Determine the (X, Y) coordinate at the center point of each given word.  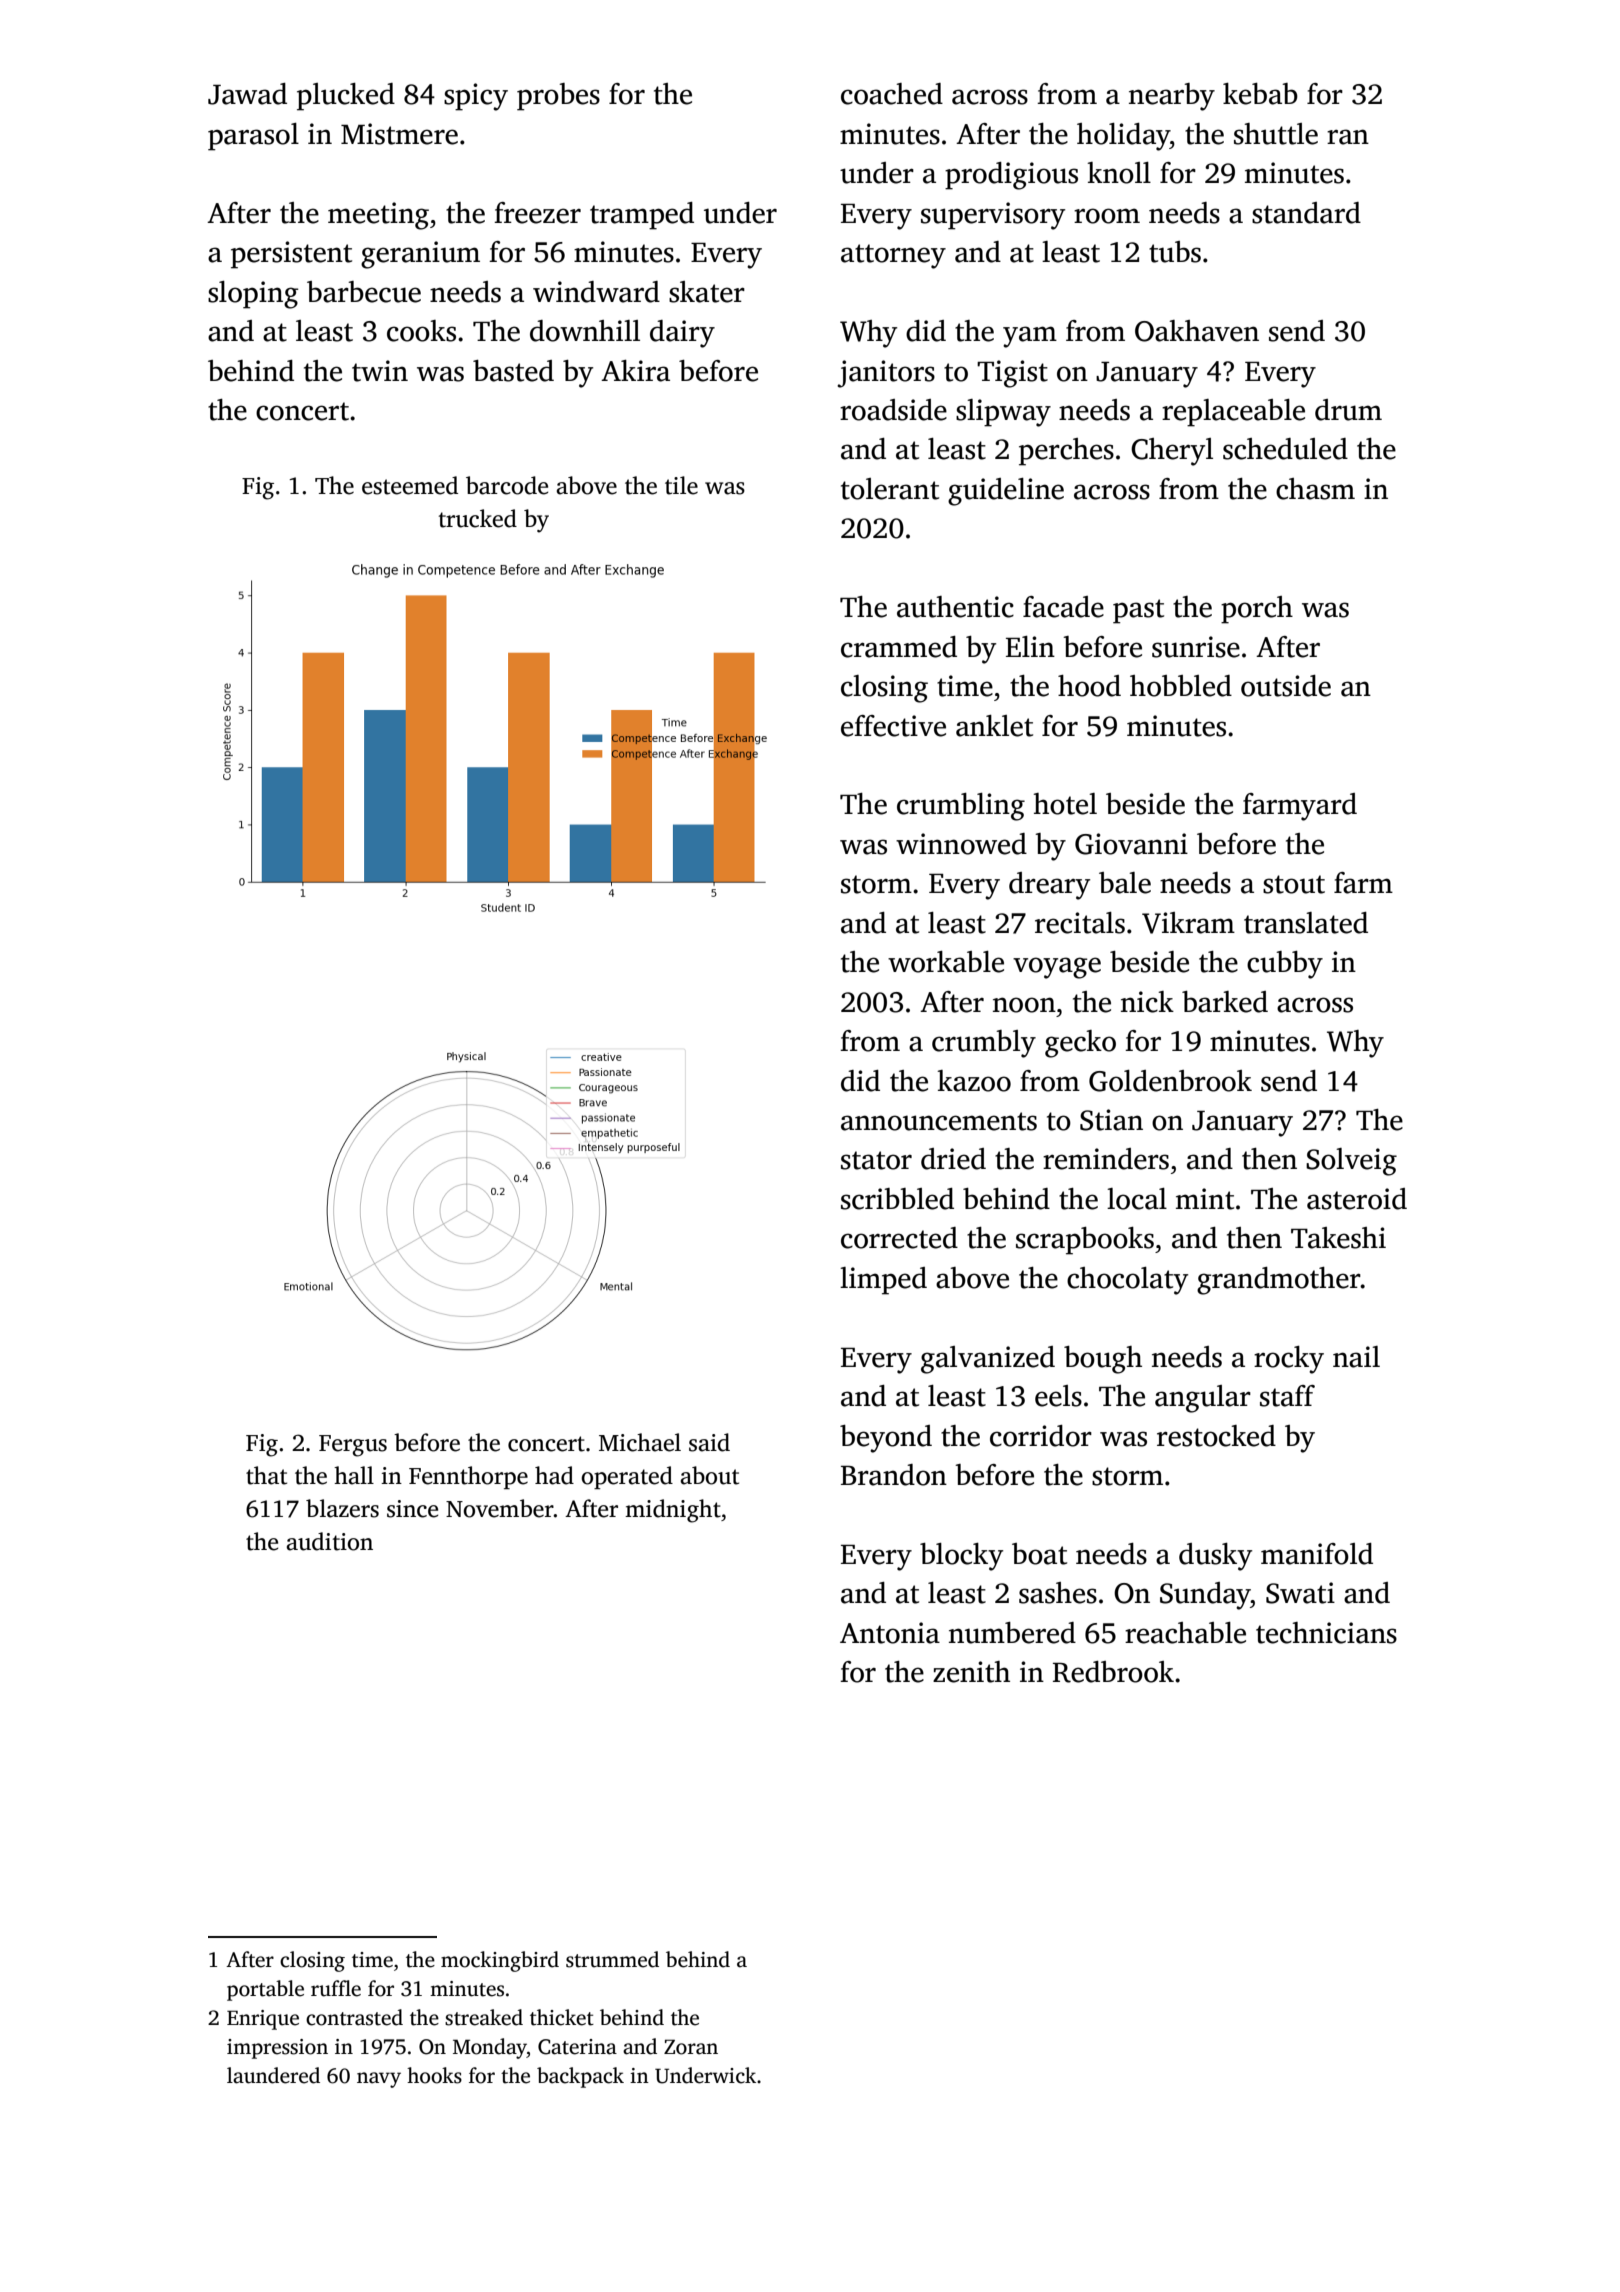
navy (379, 2080)
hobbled (1181, 686)
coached (892, 94)
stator (876, 1160)
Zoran (691, 2047)
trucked (478, 518)
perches (1066, 452)
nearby (1172, 97)
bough (1103, 1360)
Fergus (353, 1446)
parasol (253, 137)
